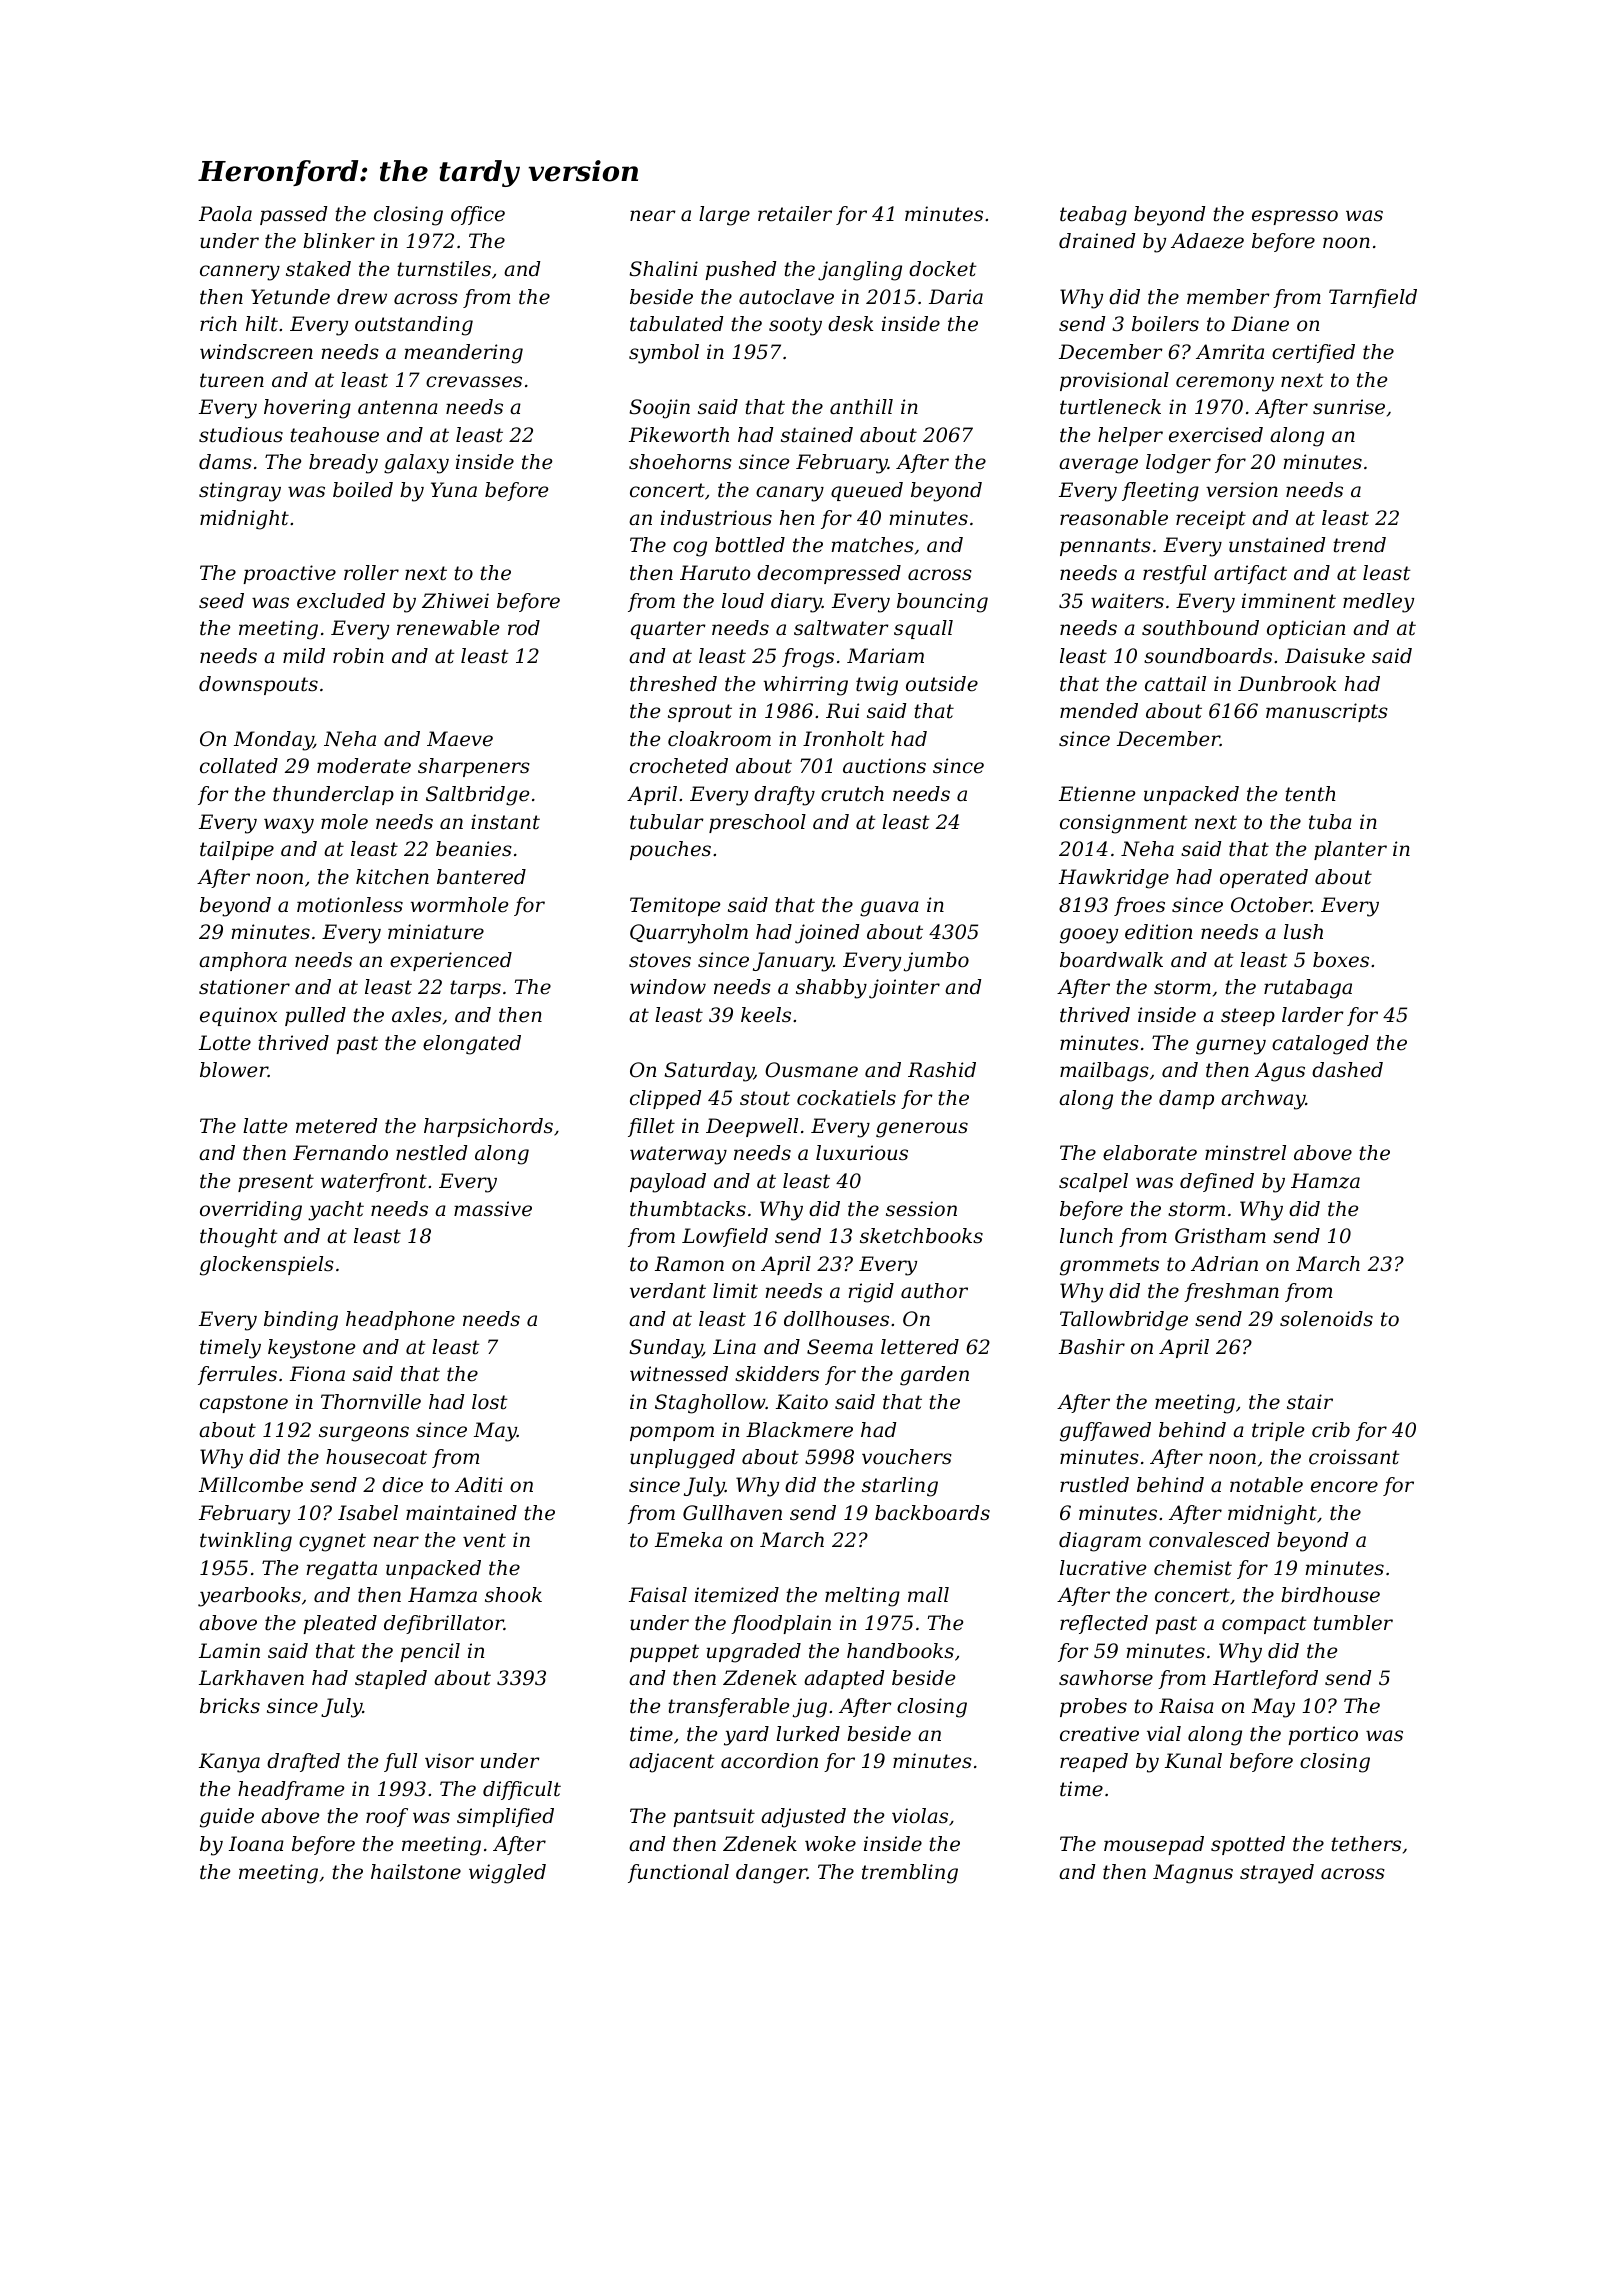 Image resolution: width=1620 pixels, height=2292 pixels. What do you see at coordinates (1175, 684) in the image?
I see `cattail` at bounding box center [1175, 684].
